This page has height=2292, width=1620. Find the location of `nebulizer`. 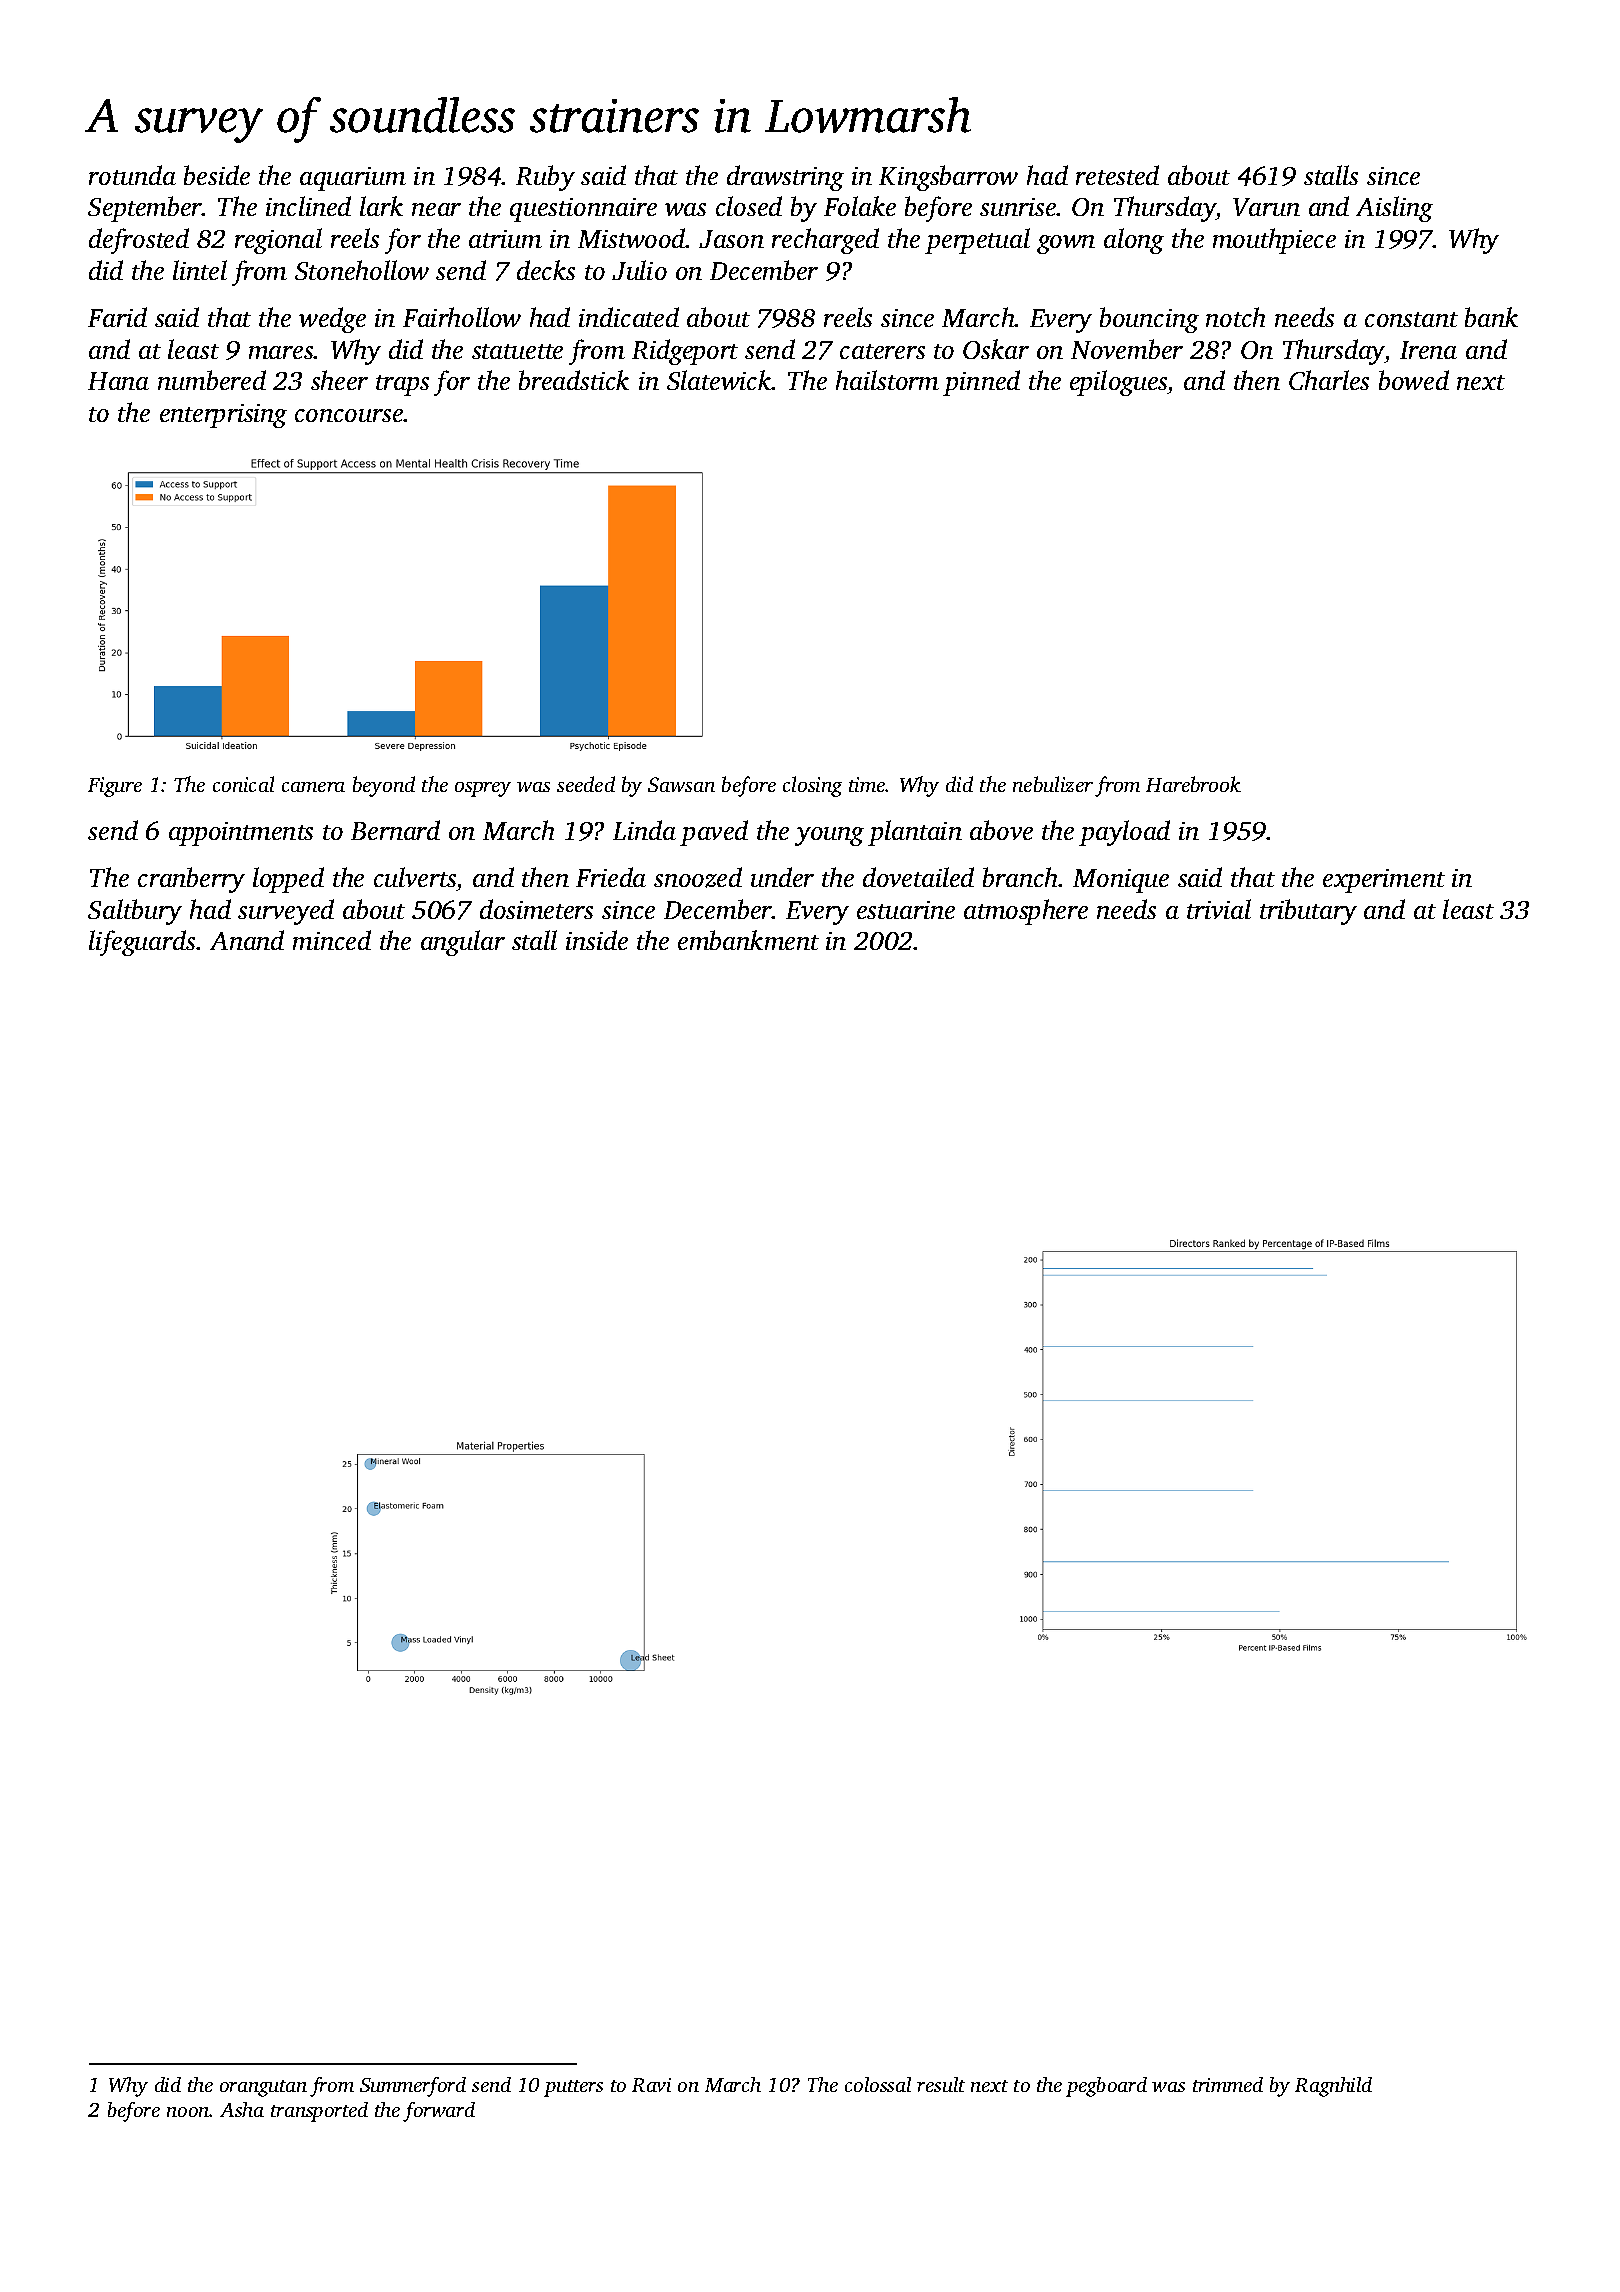

nebulizer is located at coordinates (1053, 784).
